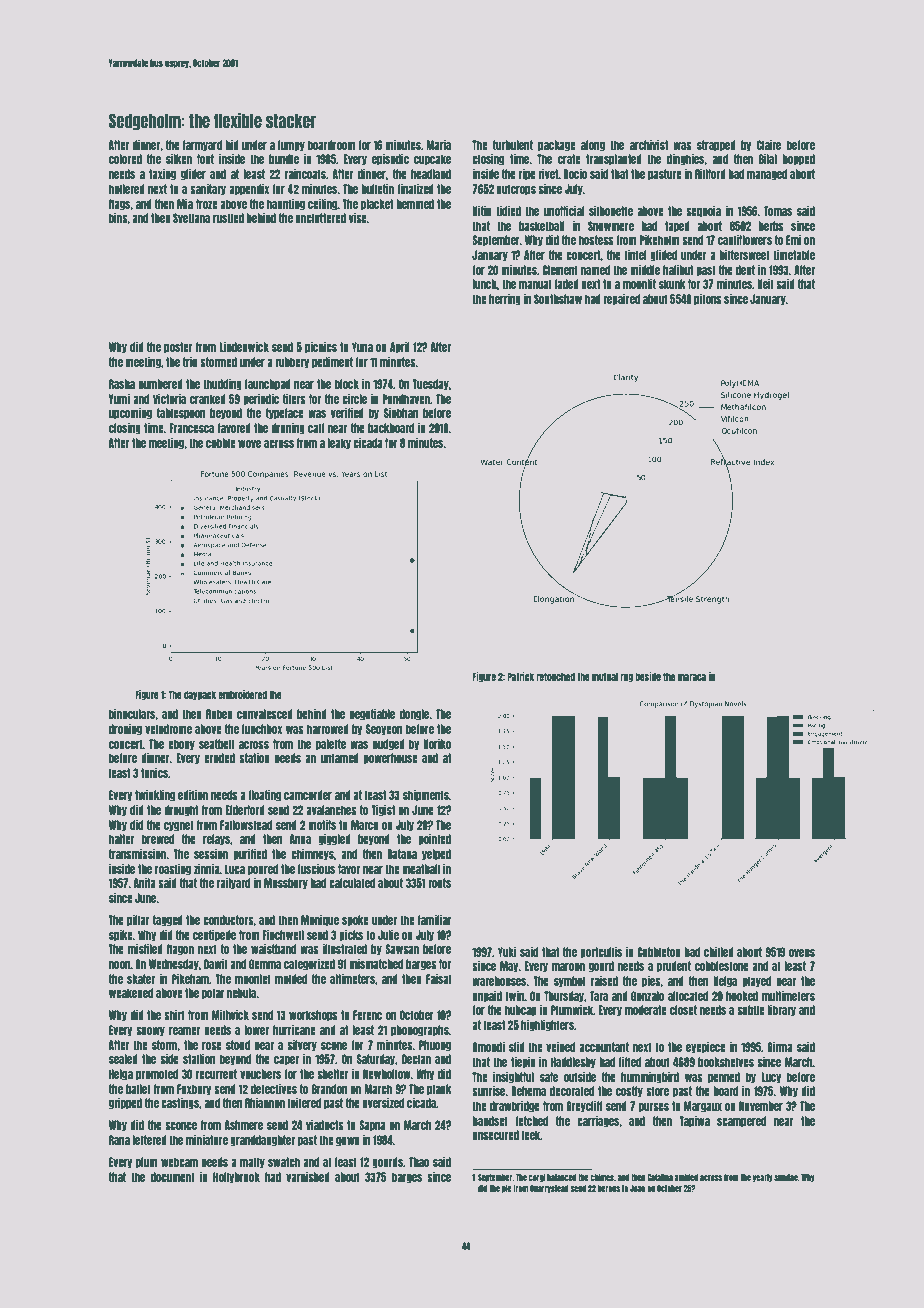  I want to click on Patrick, so click(520, 676).
